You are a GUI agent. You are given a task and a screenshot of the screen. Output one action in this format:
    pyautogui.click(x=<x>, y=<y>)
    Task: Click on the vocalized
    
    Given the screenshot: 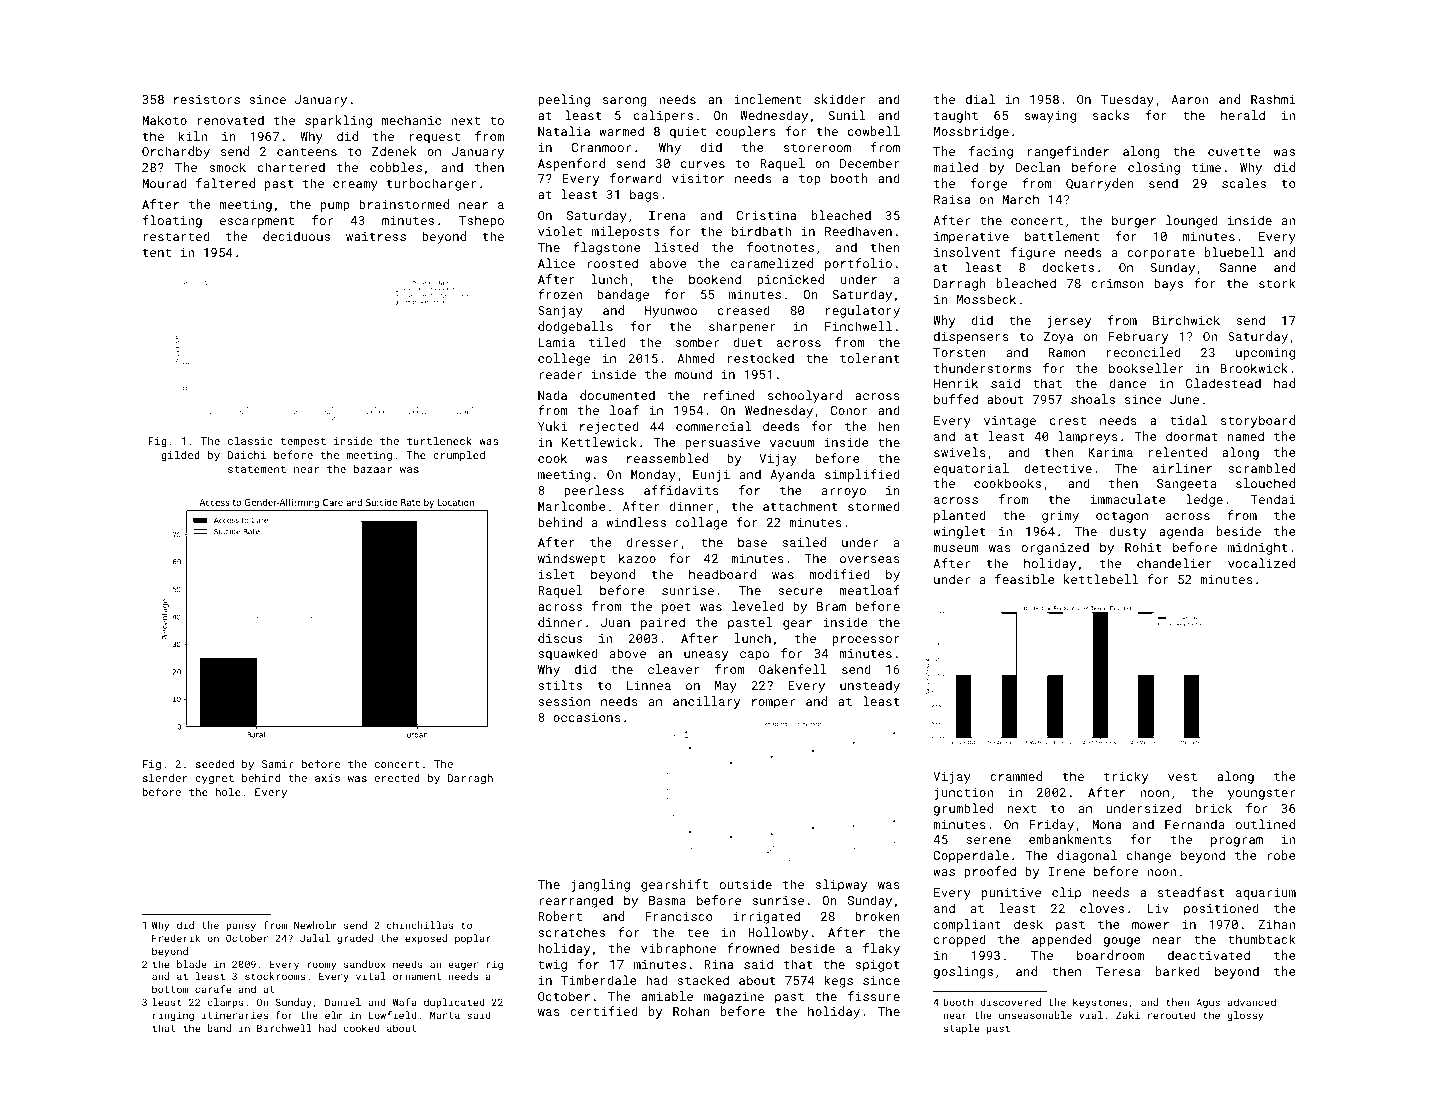 What is the action you would take?
    pyautogui.click(x=1261, y=563)
